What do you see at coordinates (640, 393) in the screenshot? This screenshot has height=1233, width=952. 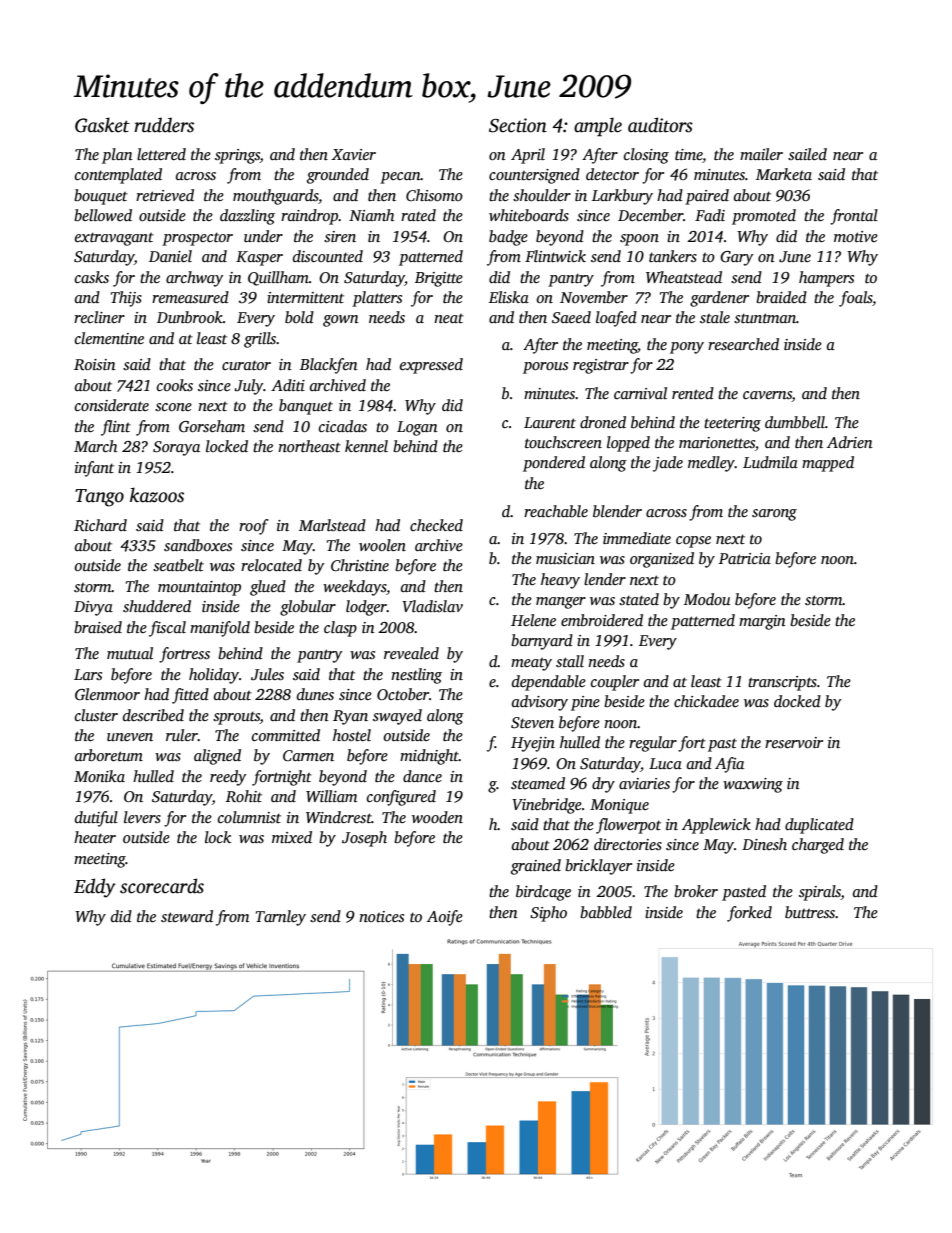 I see `carnival` at bounding box center [640, 393].
